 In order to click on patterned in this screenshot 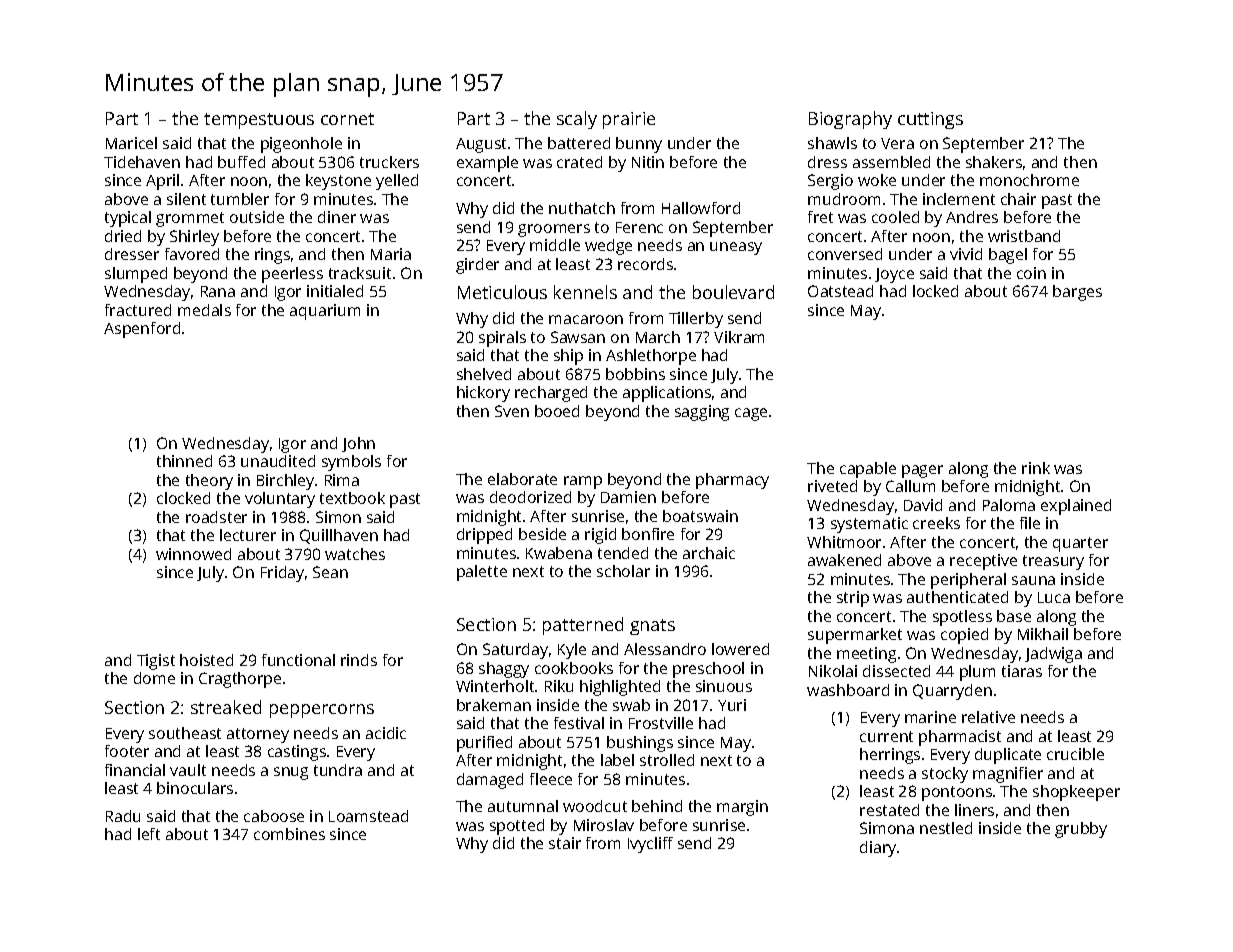, I will do `click(583, 626)`.
